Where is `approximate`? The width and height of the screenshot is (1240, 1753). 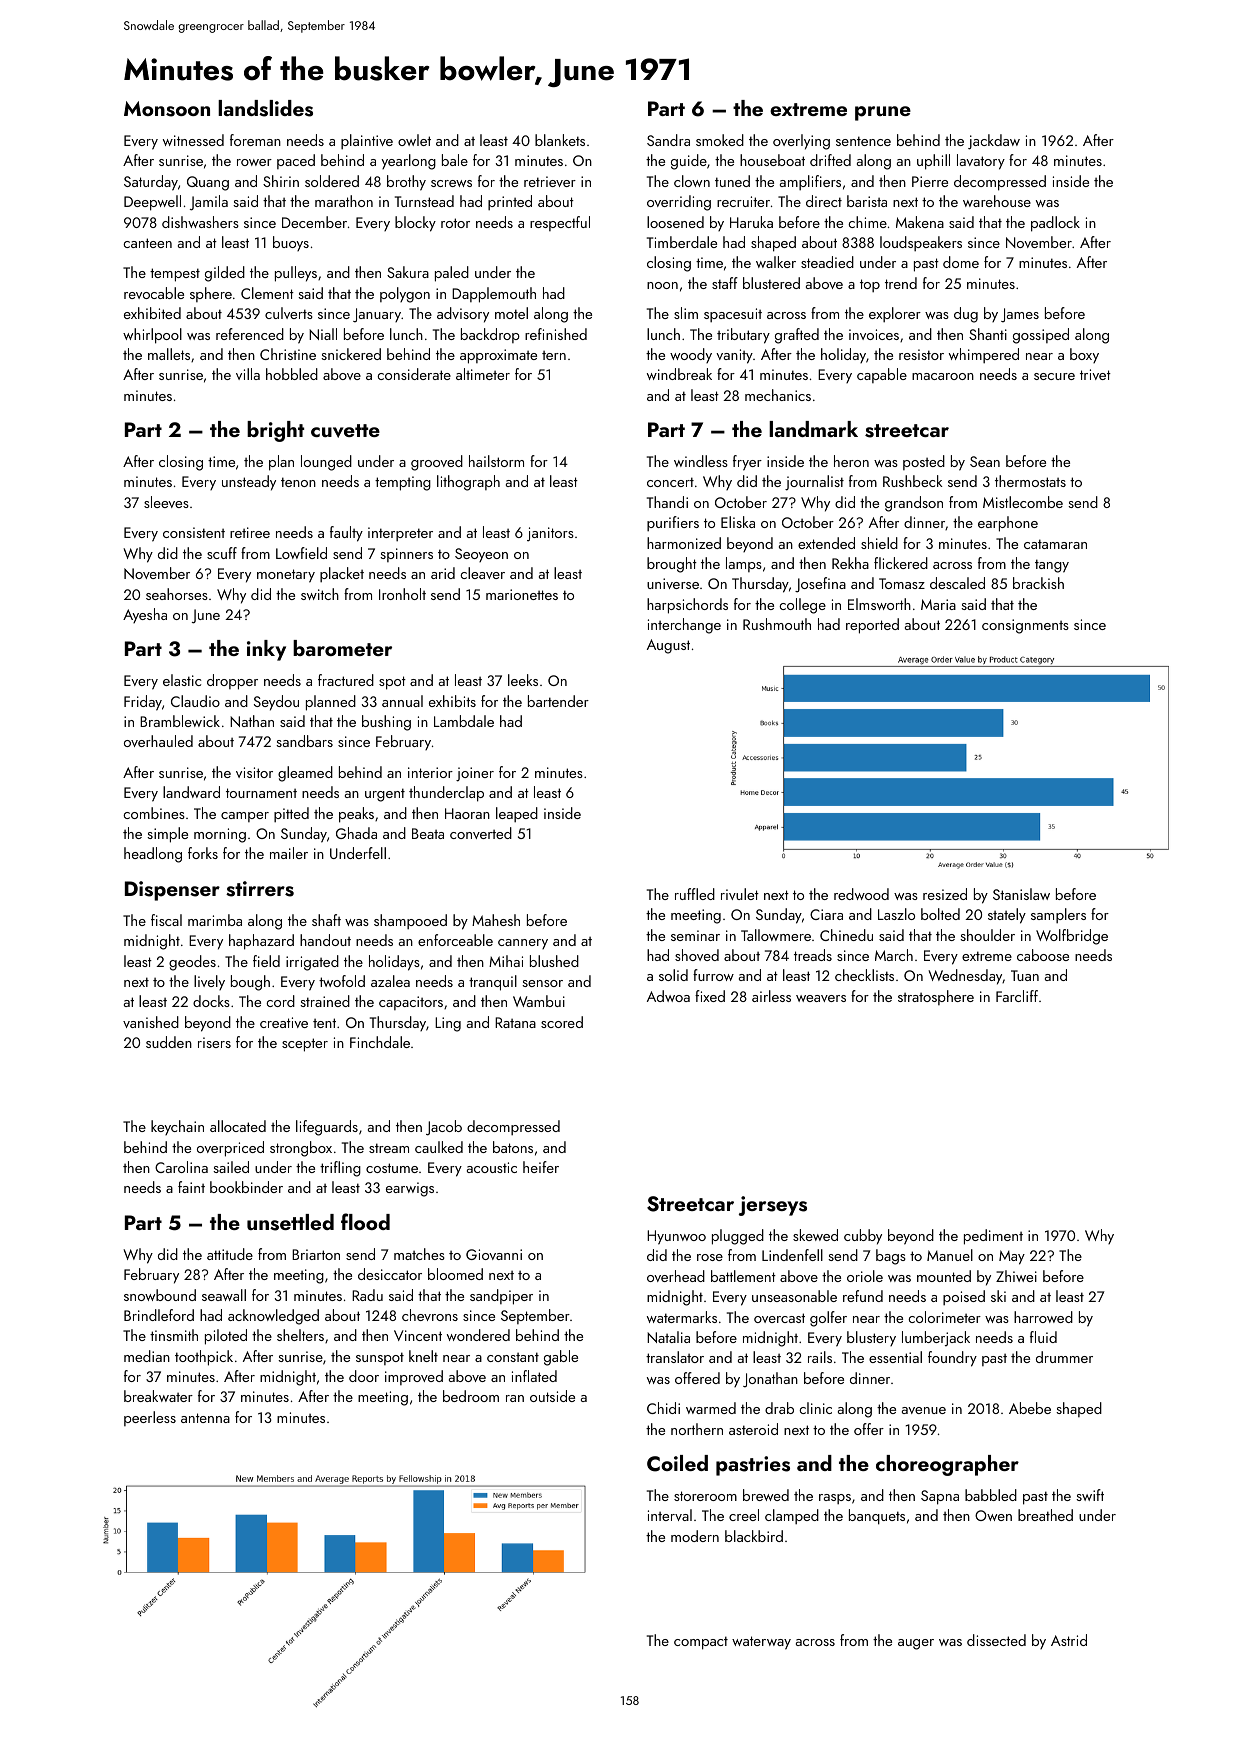 approximate is located at coordinates (498, 356).
